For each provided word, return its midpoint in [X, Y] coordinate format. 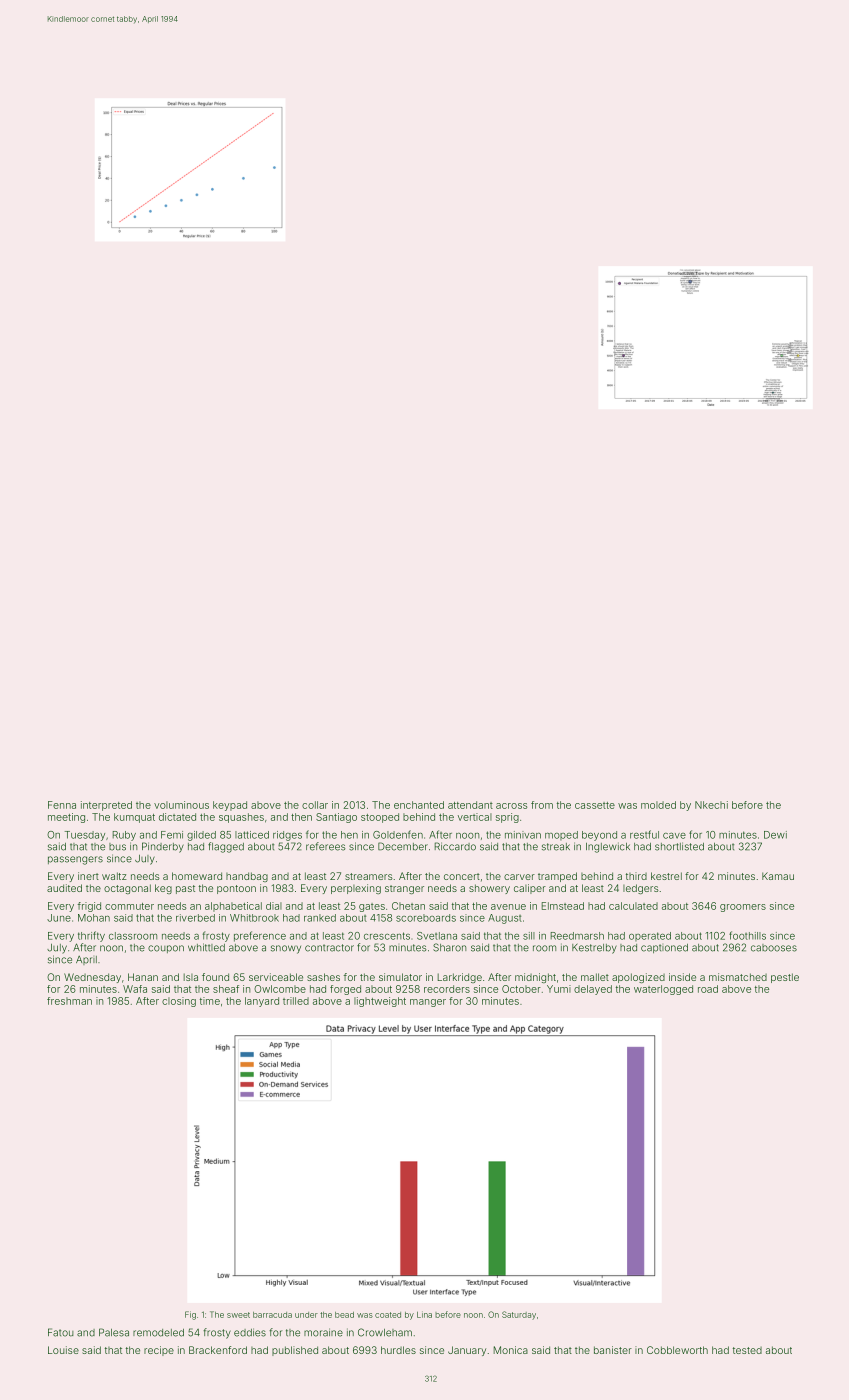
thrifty [91, 936]
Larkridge [459, 978]
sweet [238, 1315]
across [511, 806]
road [708, 989]
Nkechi [711, 805]
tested [747, 1350]
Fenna [62, 805]
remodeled [158, 1333]
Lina [424, 1314]
